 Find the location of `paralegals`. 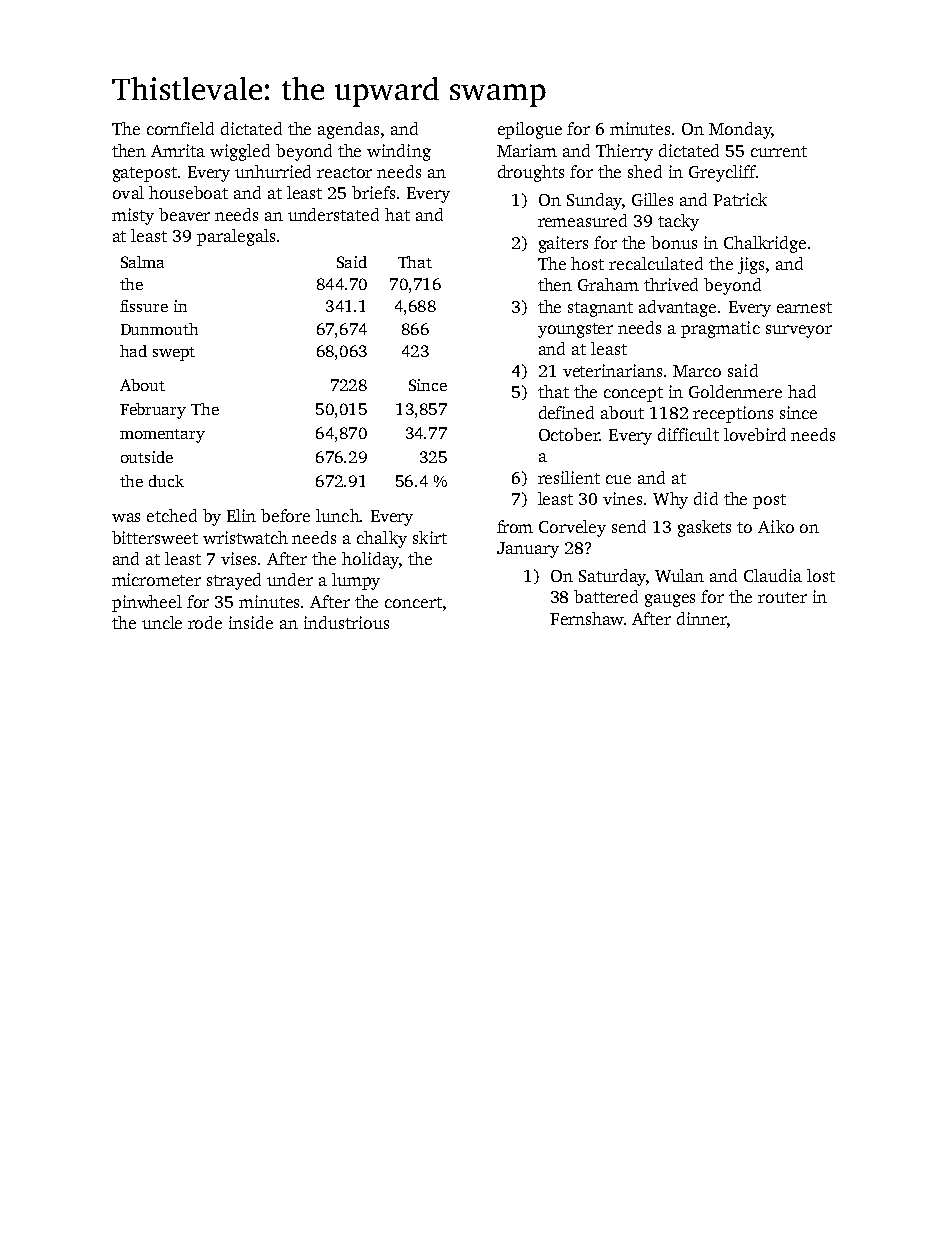

paralegals is located at coordinates (236, 237).
